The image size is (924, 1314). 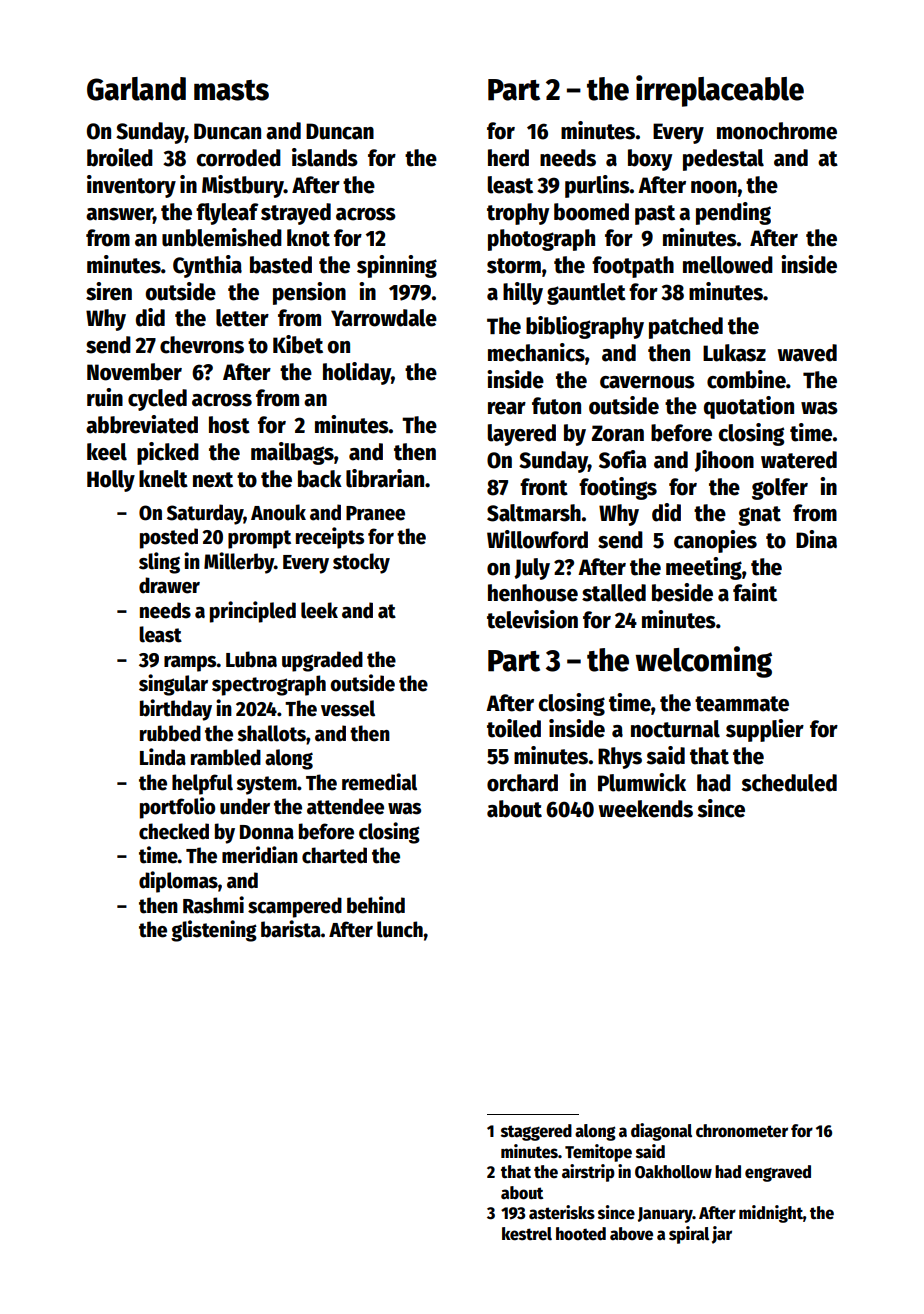 I want to click on barista, so click(x=291, y=929).
